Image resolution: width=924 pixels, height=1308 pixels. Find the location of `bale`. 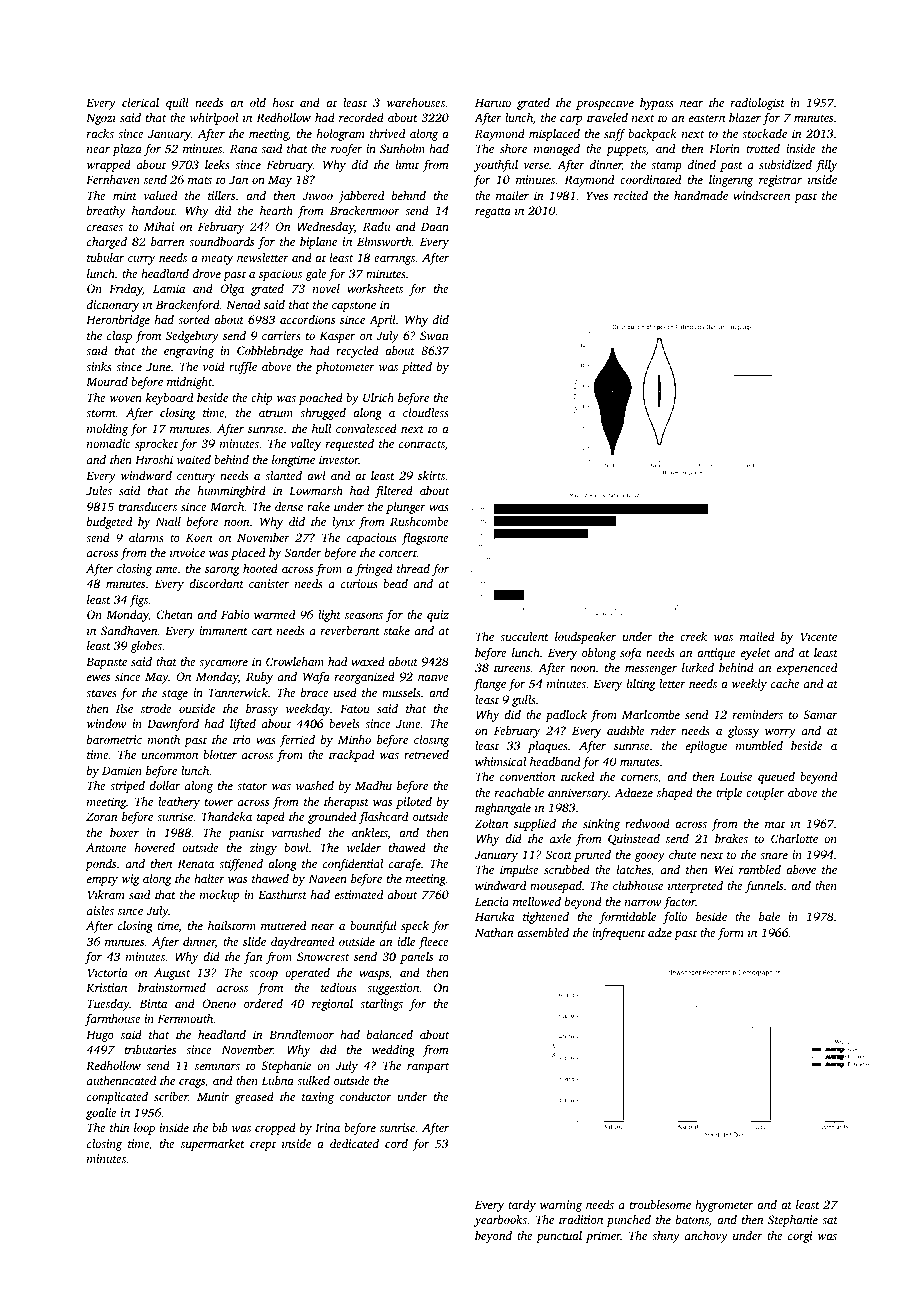

bale is located at coordinates (769, 916).
